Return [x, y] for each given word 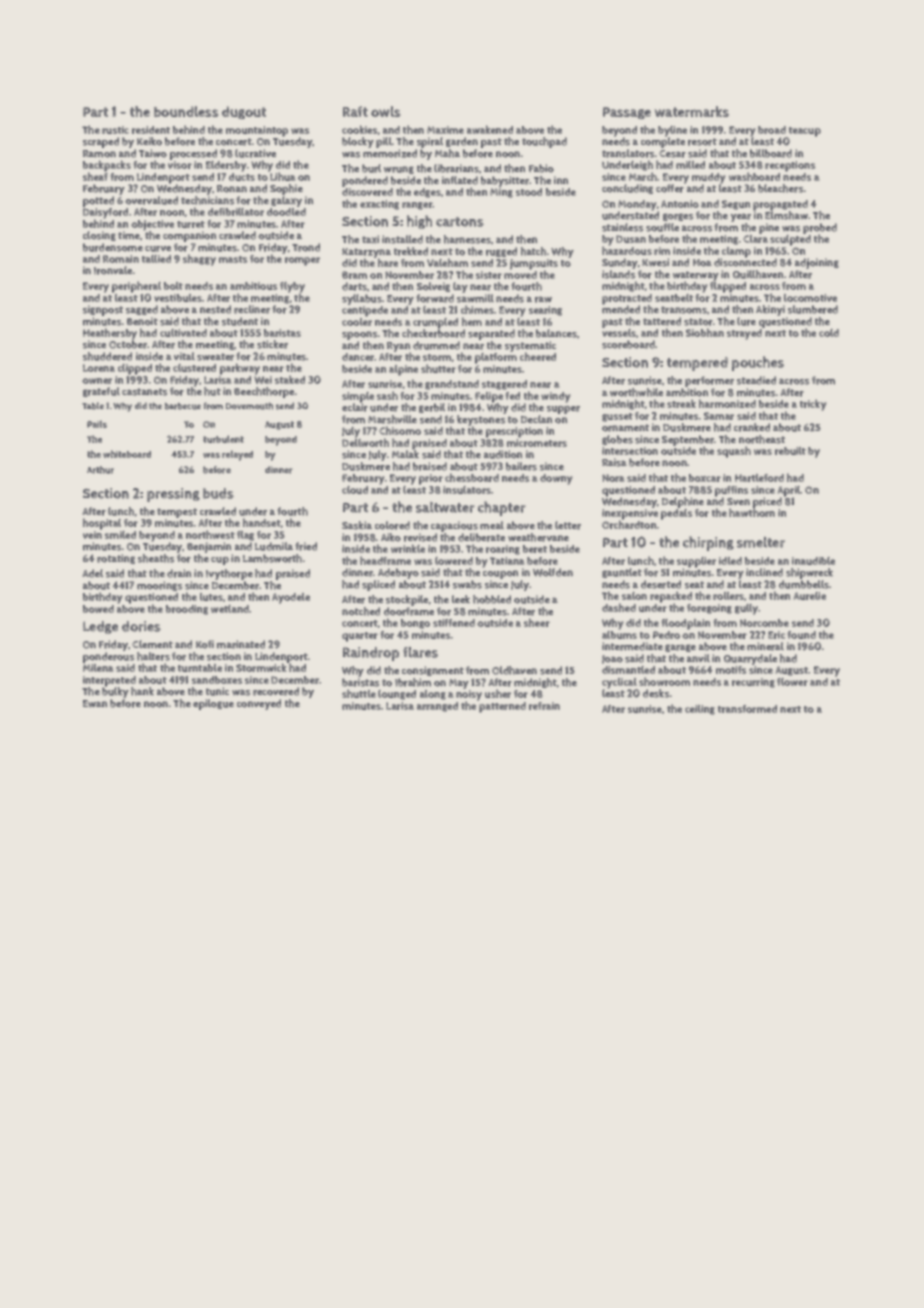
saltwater [445, 507]
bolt [173, 285]
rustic [115, 130]
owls [386, 111]
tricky [813, 405]
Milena [98, 668]
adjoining [817, 263]
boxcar [705, 478]
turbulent [223, 439]
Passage [627, 113]
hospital [102, 524]
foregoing [709, 609]
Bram [354, 275]
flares [420, 652]
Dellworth [365, 442]
